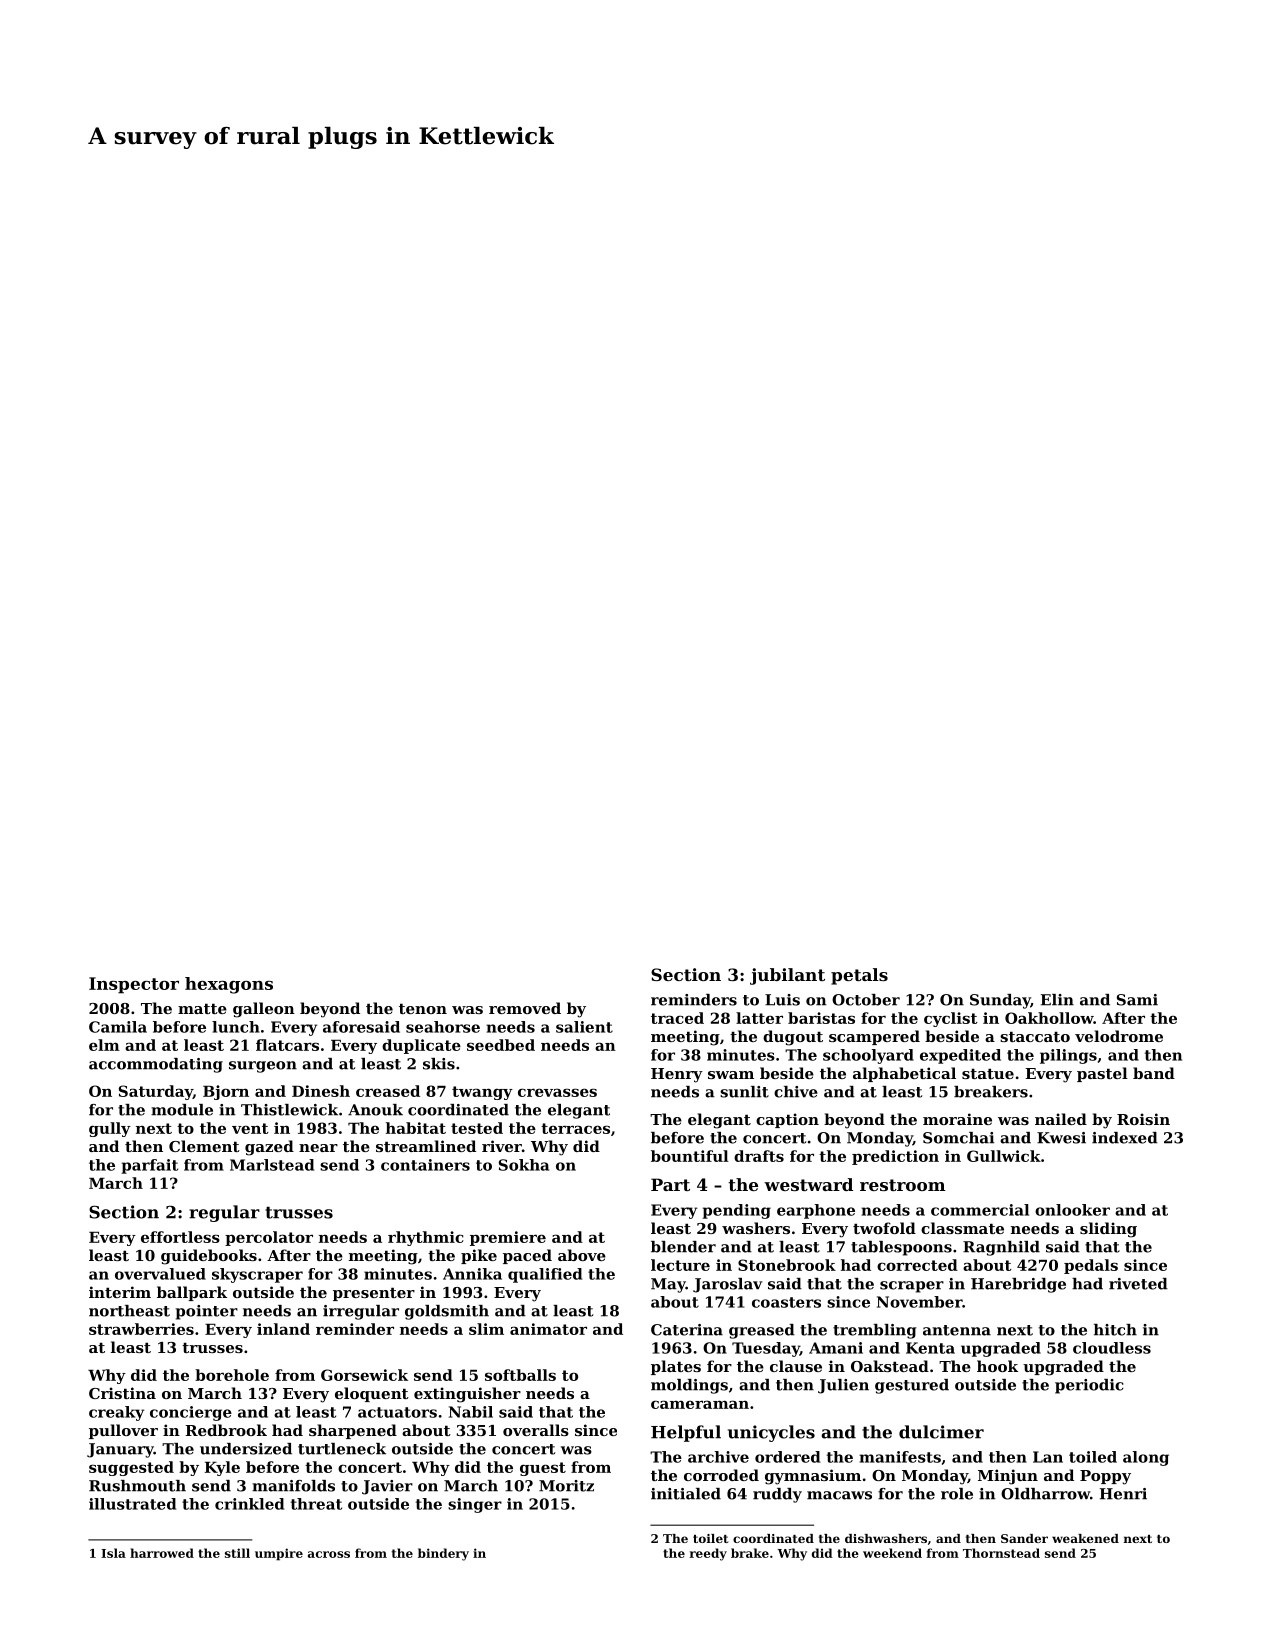 The height and width of the screenshot is (1648, 1274). Describe the element at coordinates (520, 1375) in the screenshot. I see `softballs` at that location.
